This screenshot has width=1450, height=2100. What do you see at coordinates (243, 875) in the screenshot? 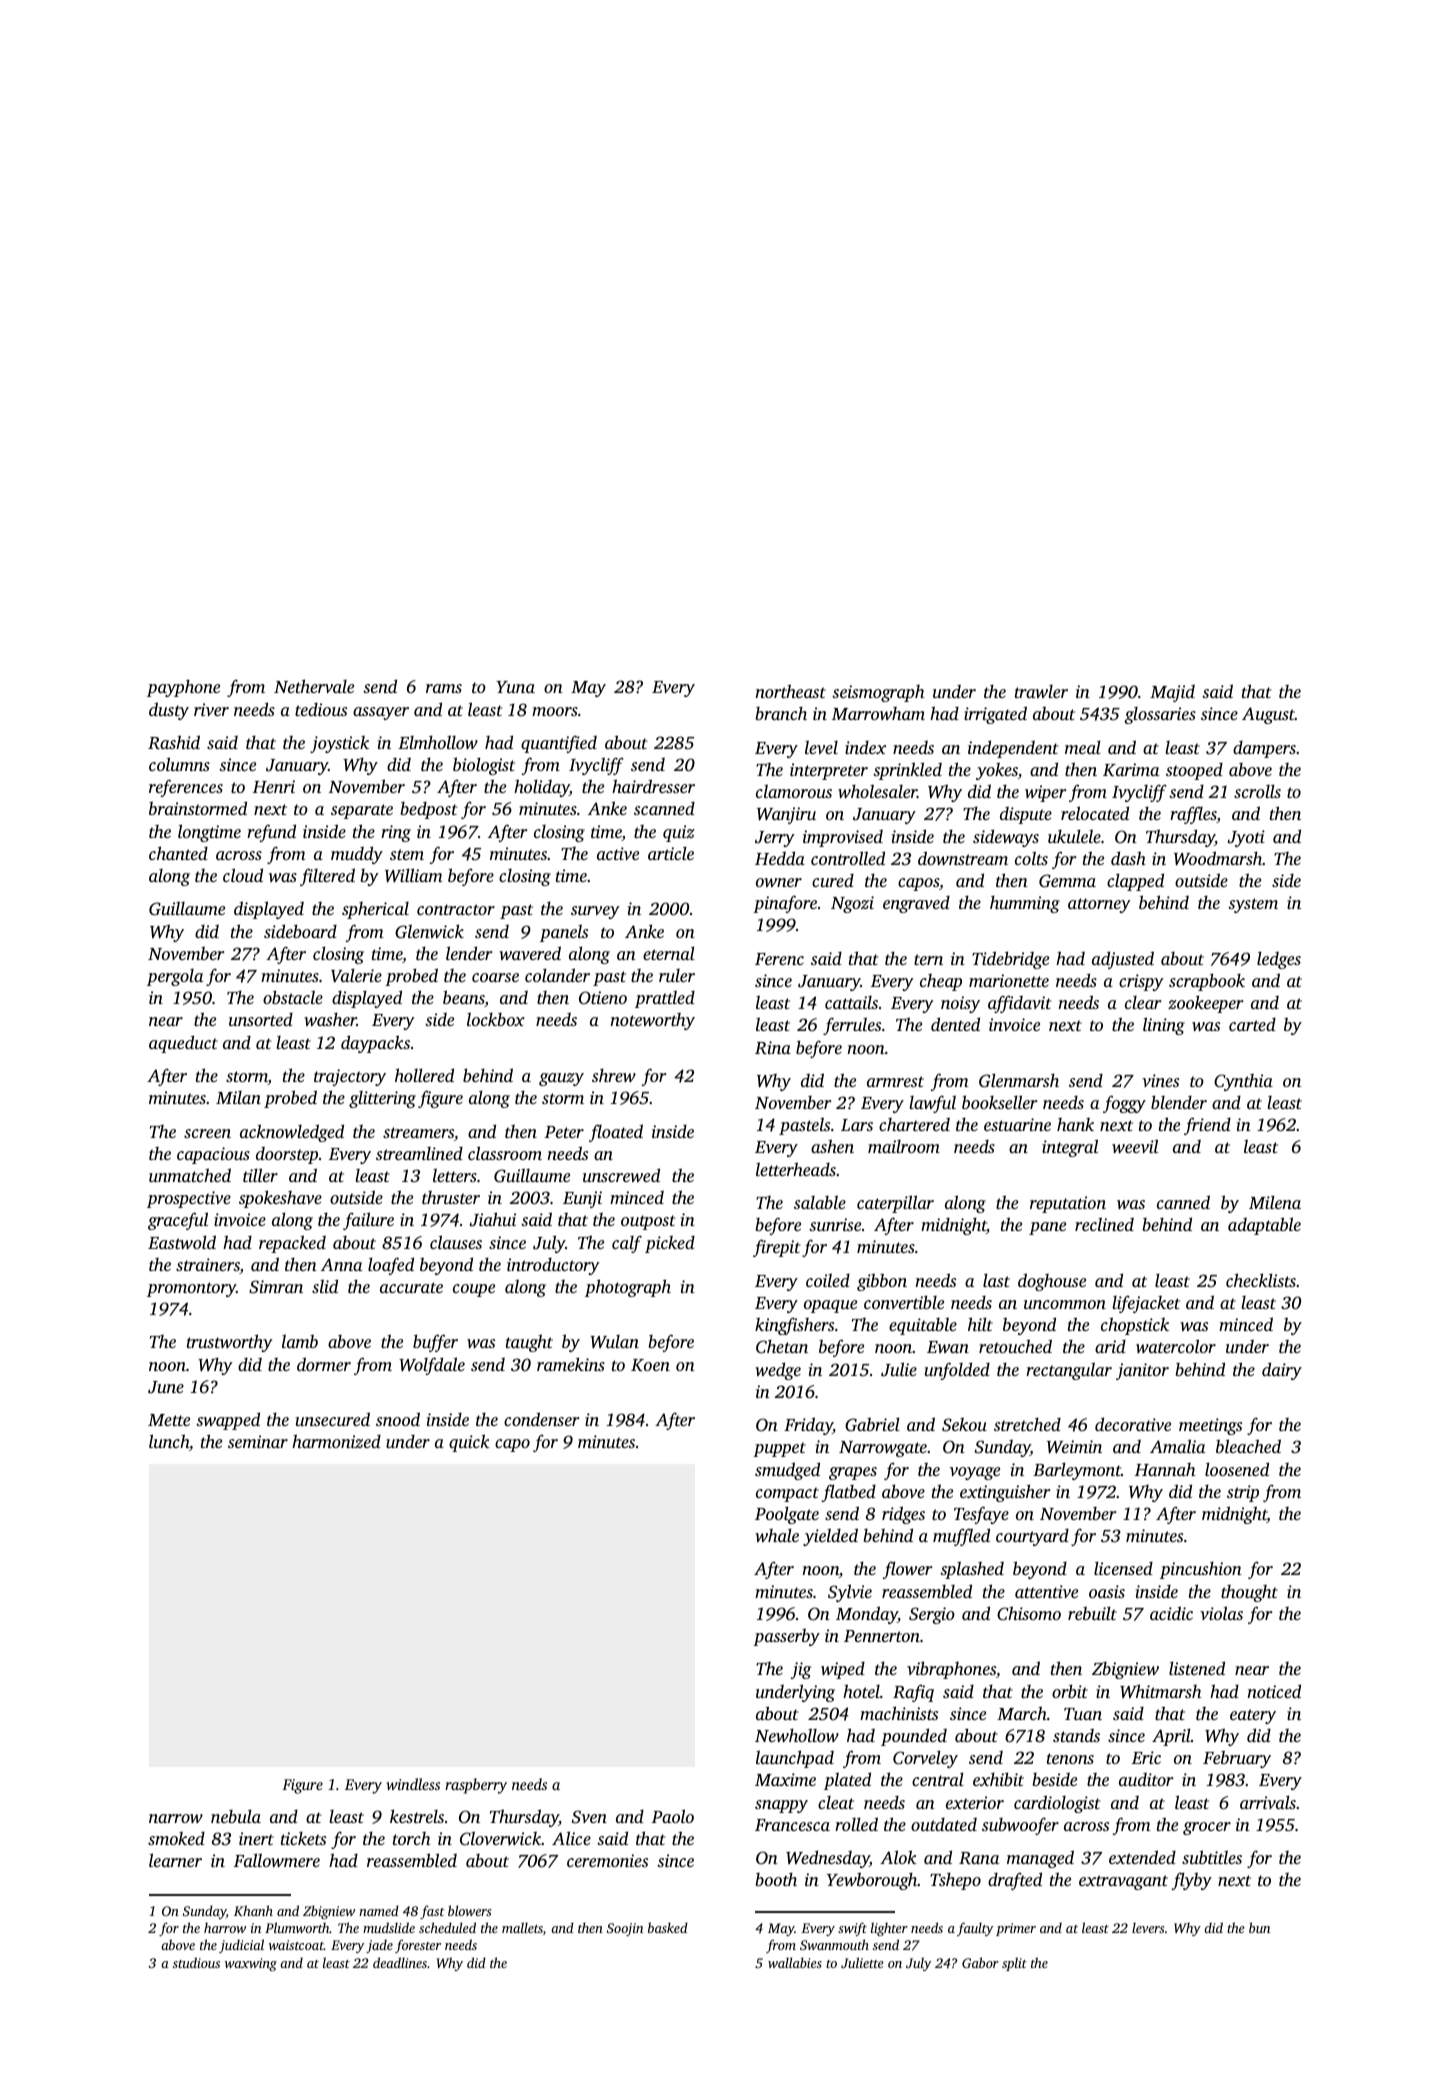
I see `cloud` at bounding box center [243, 875].
